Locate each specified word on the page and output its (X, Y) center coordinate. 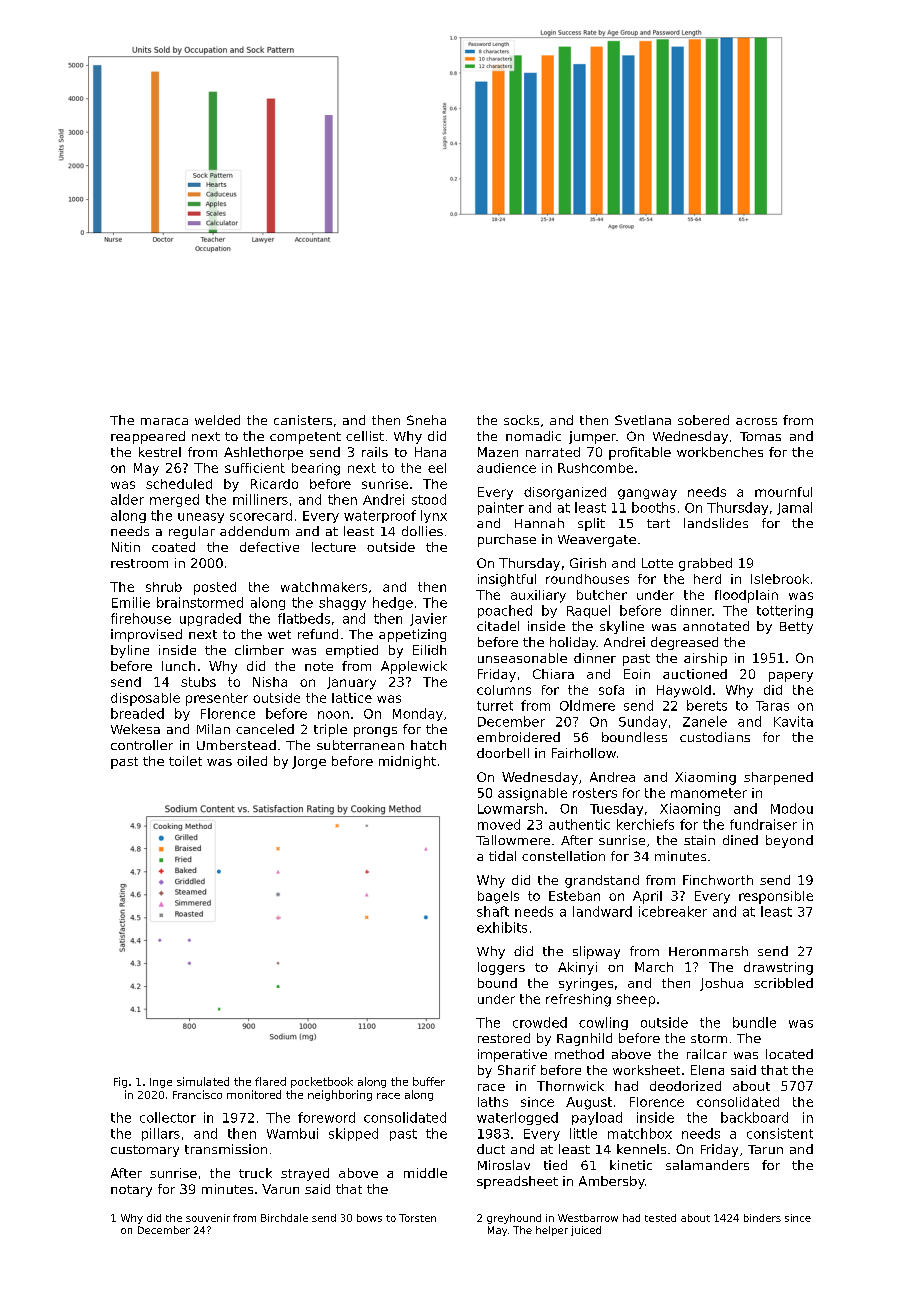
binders (762, 1218)
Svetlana (643, 420)
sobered (703, 420)
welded (217, 420)
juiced (586, 1231)
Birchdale (284, 1218)
